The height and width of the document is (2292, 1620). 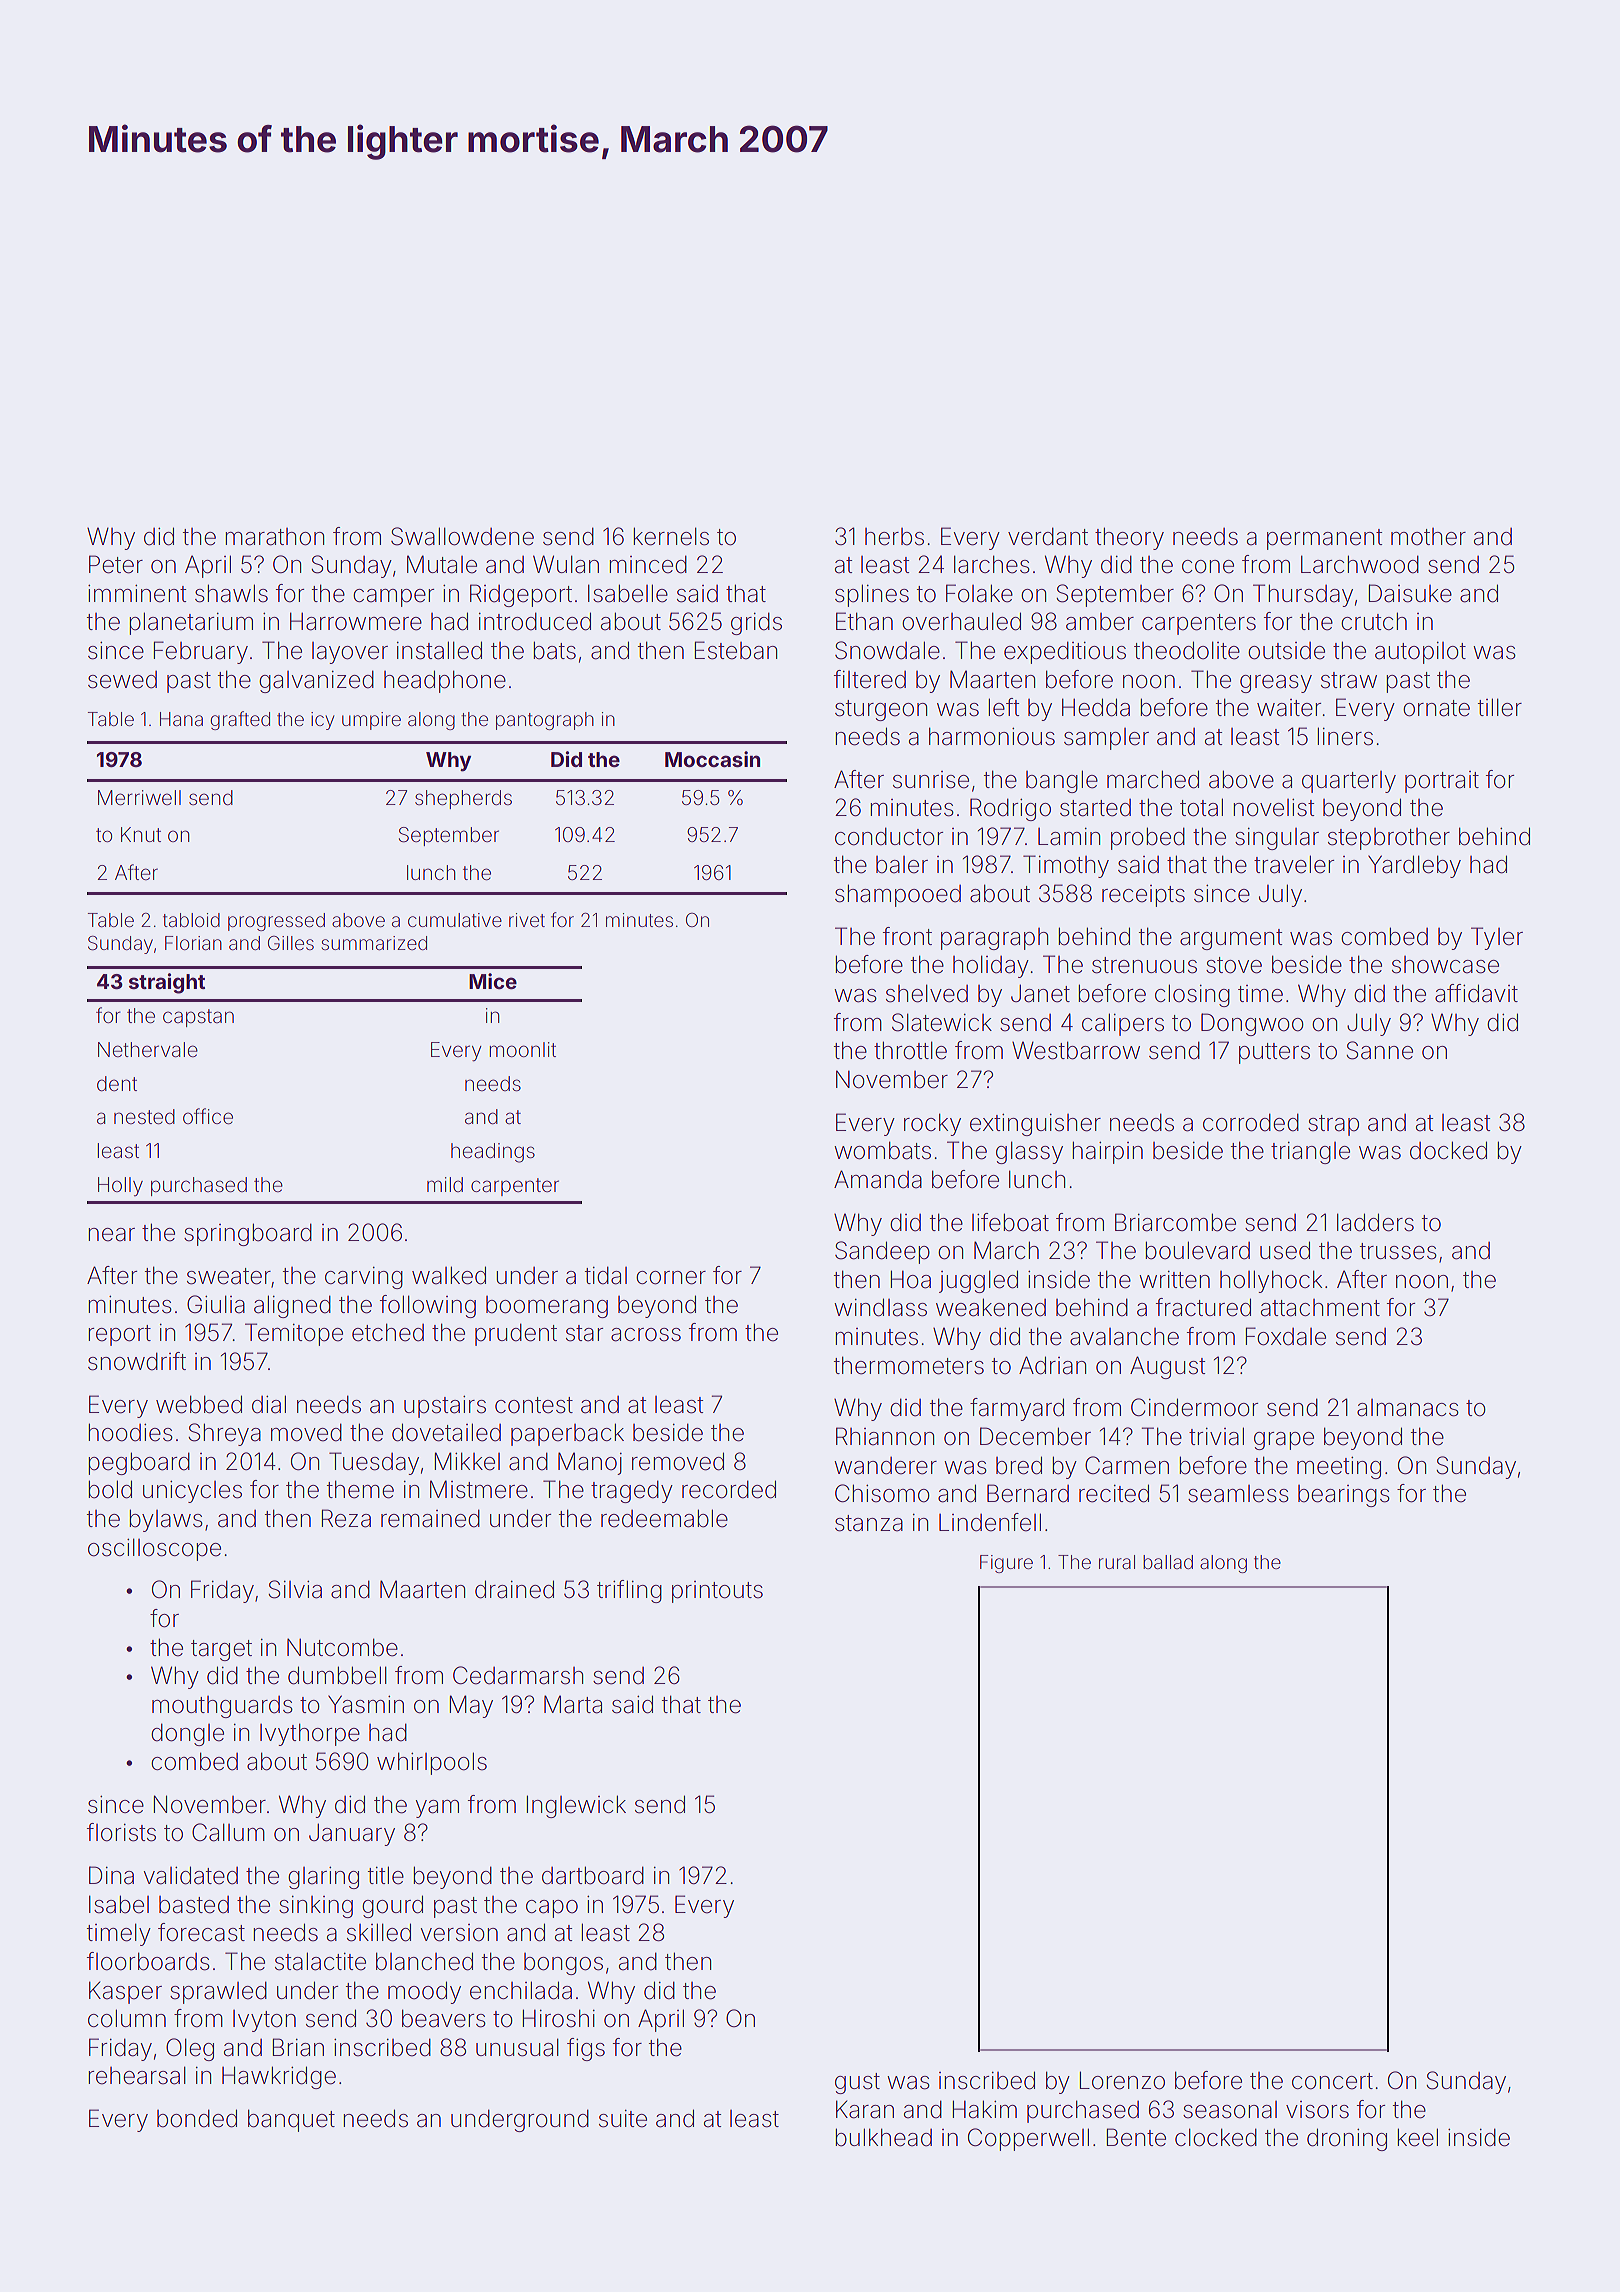 I want to click on herbs, so click(x=894, y=537).
